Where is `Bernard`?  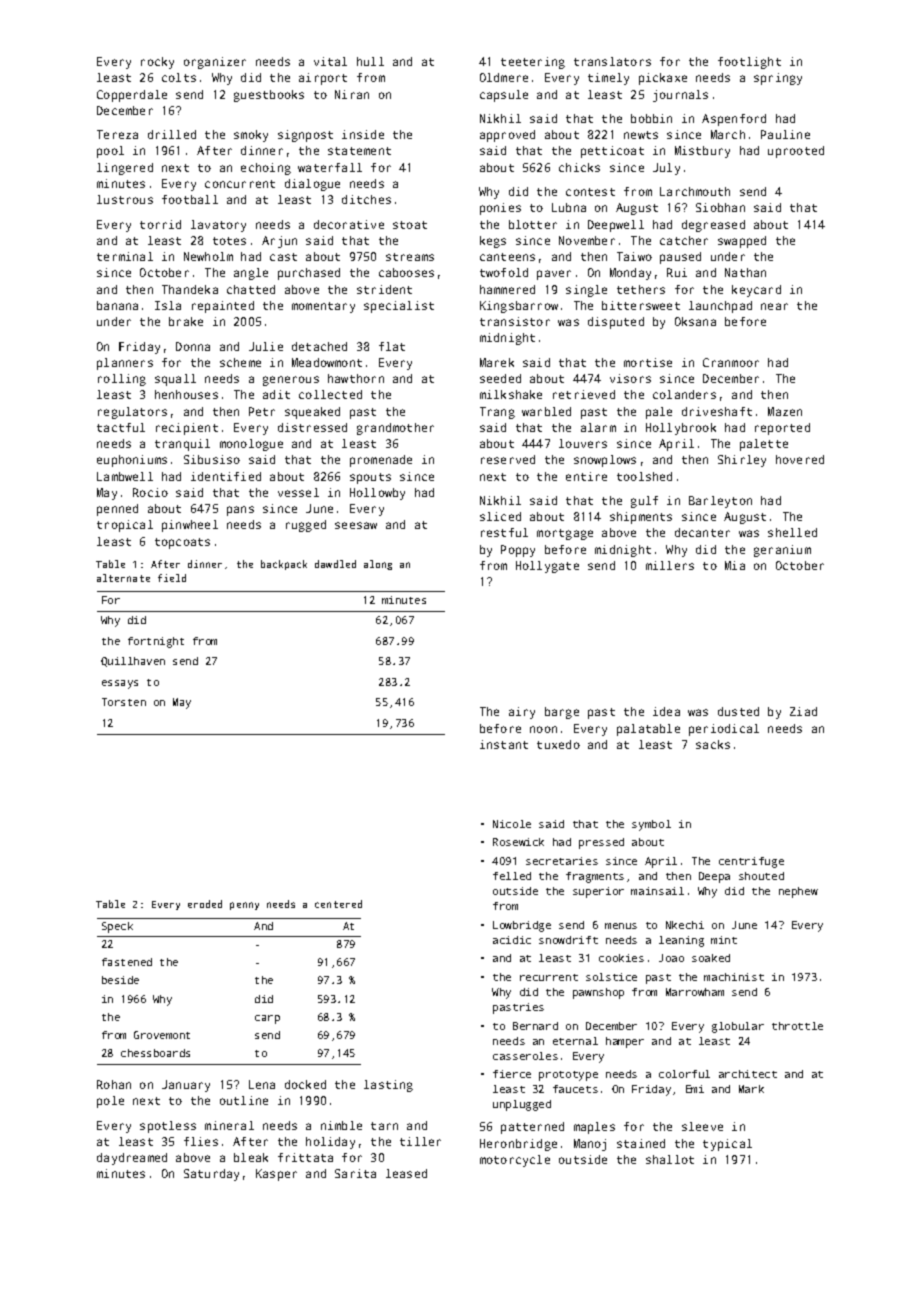
Bernard is located at coordinates (535, 1026).
